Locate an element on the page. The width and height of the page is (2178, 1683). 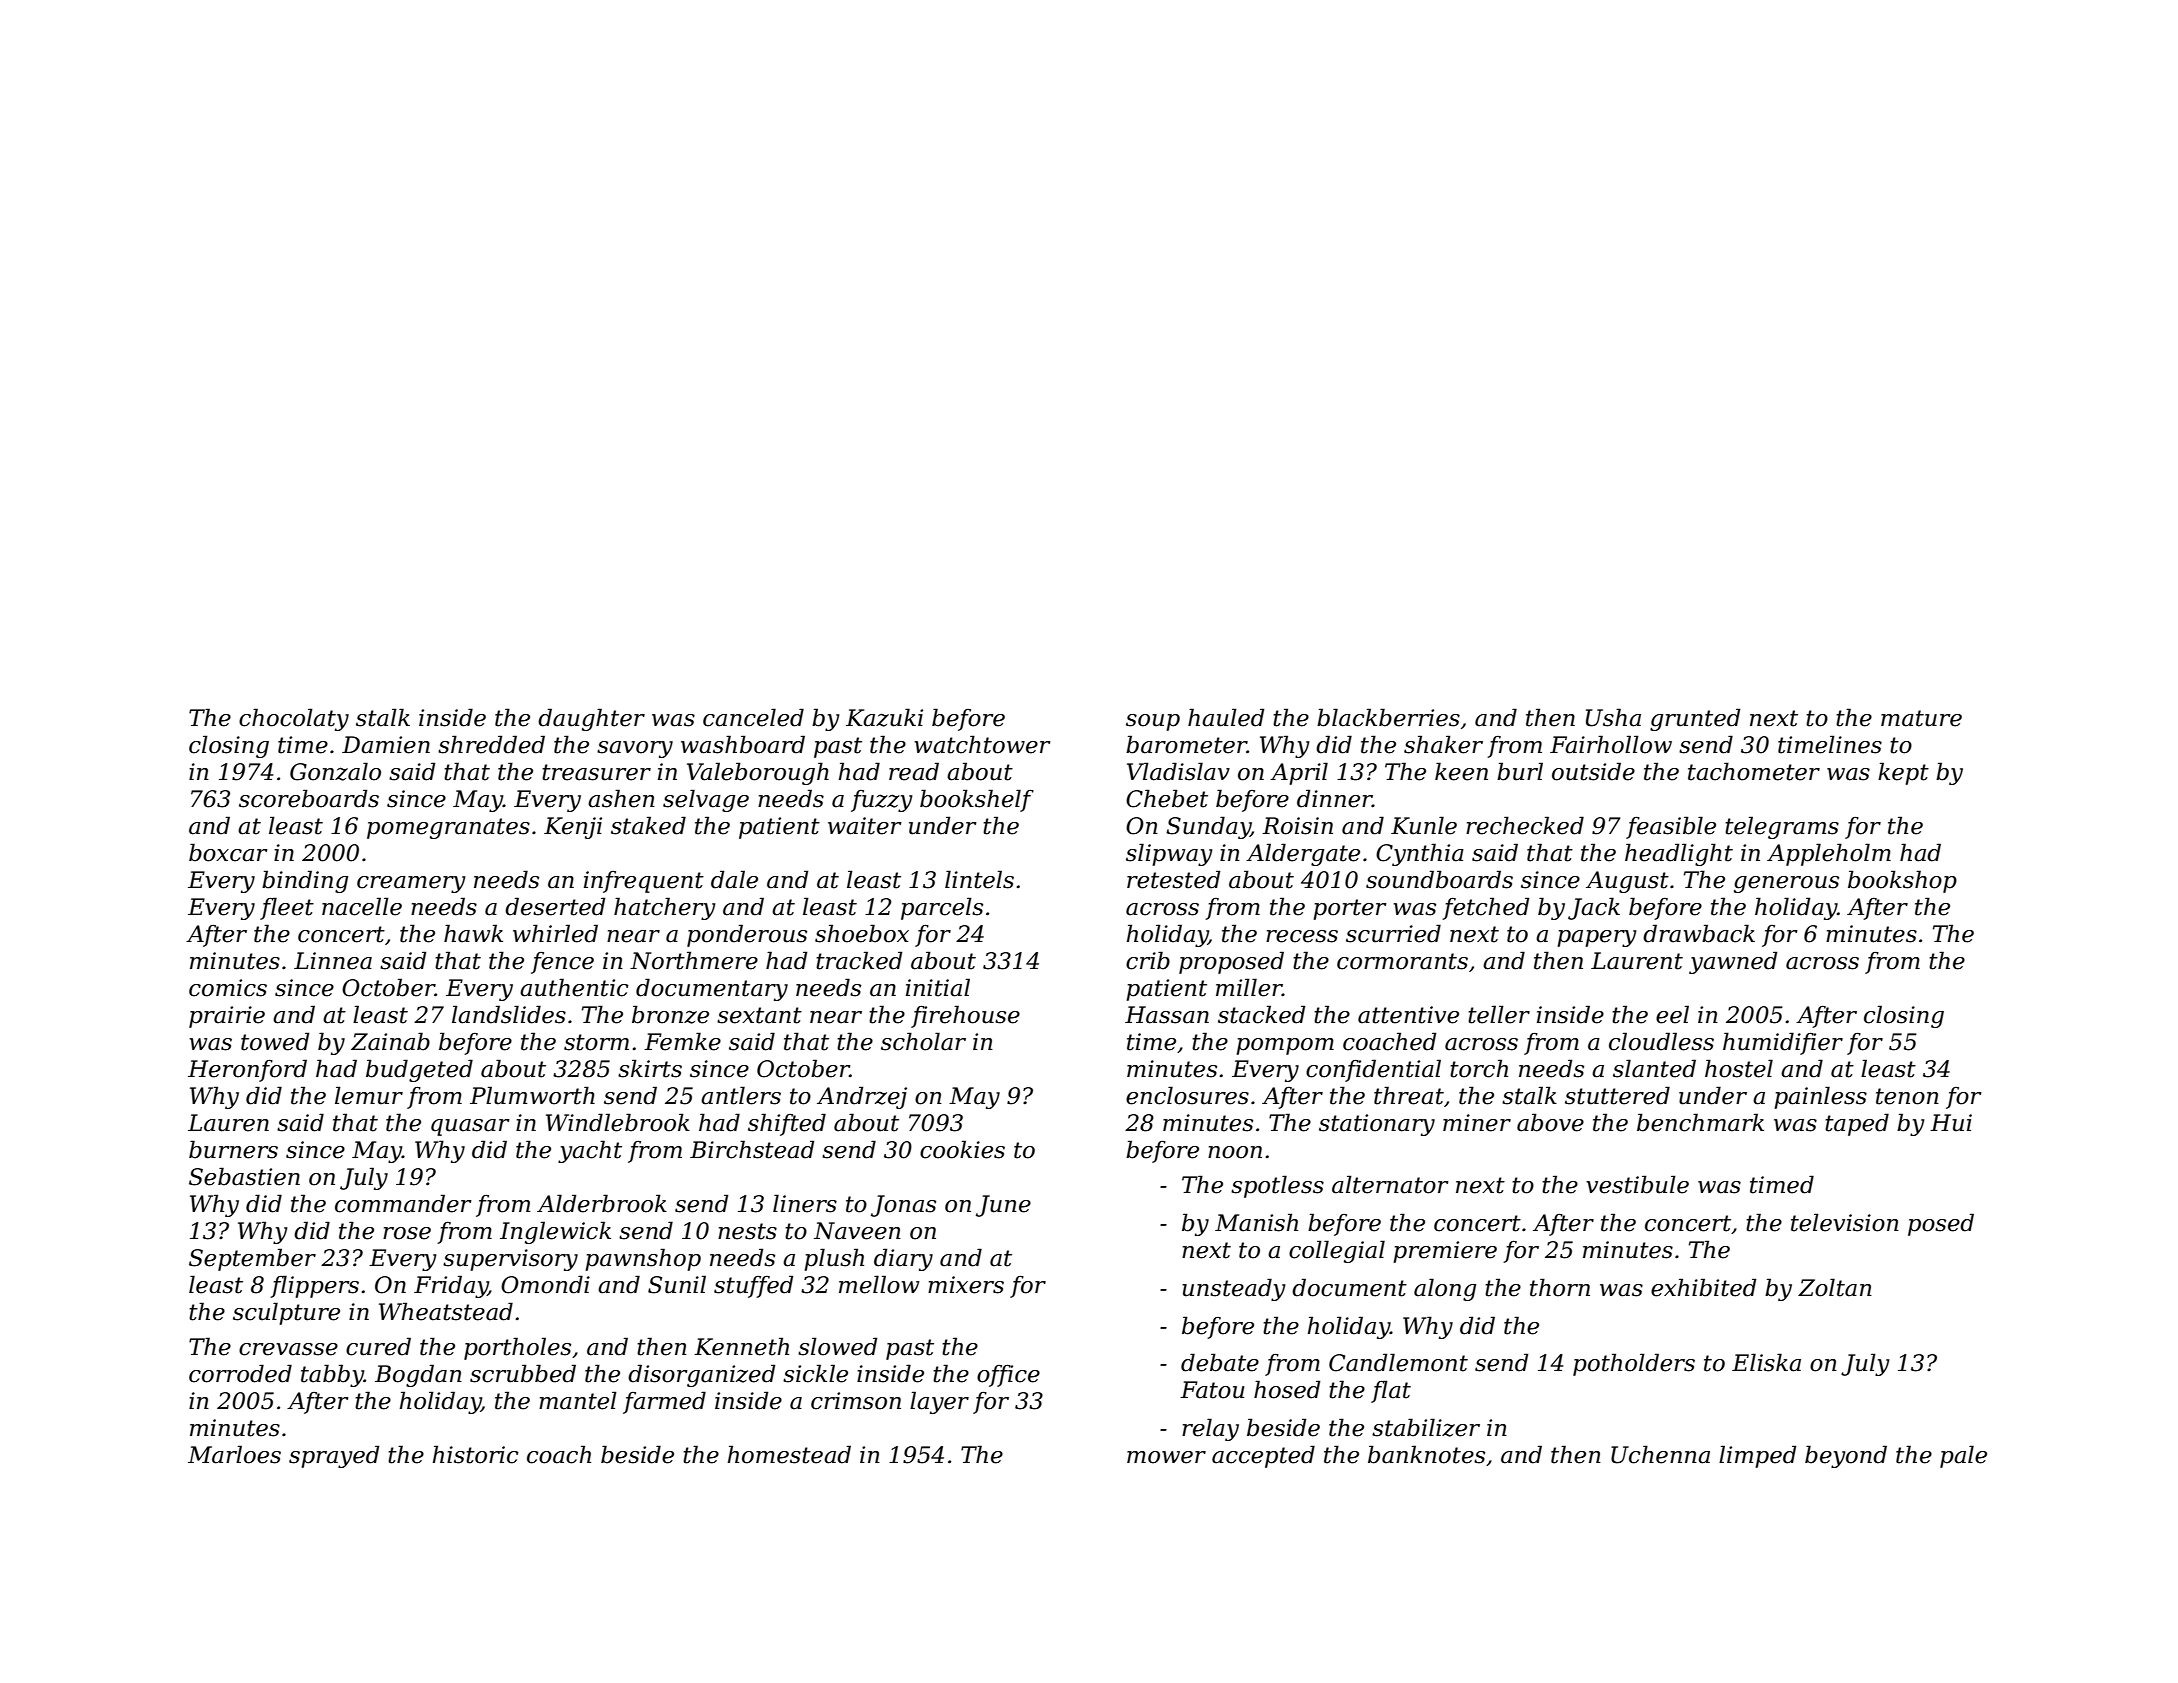
Friday is located at coordinates (451, 1286).
